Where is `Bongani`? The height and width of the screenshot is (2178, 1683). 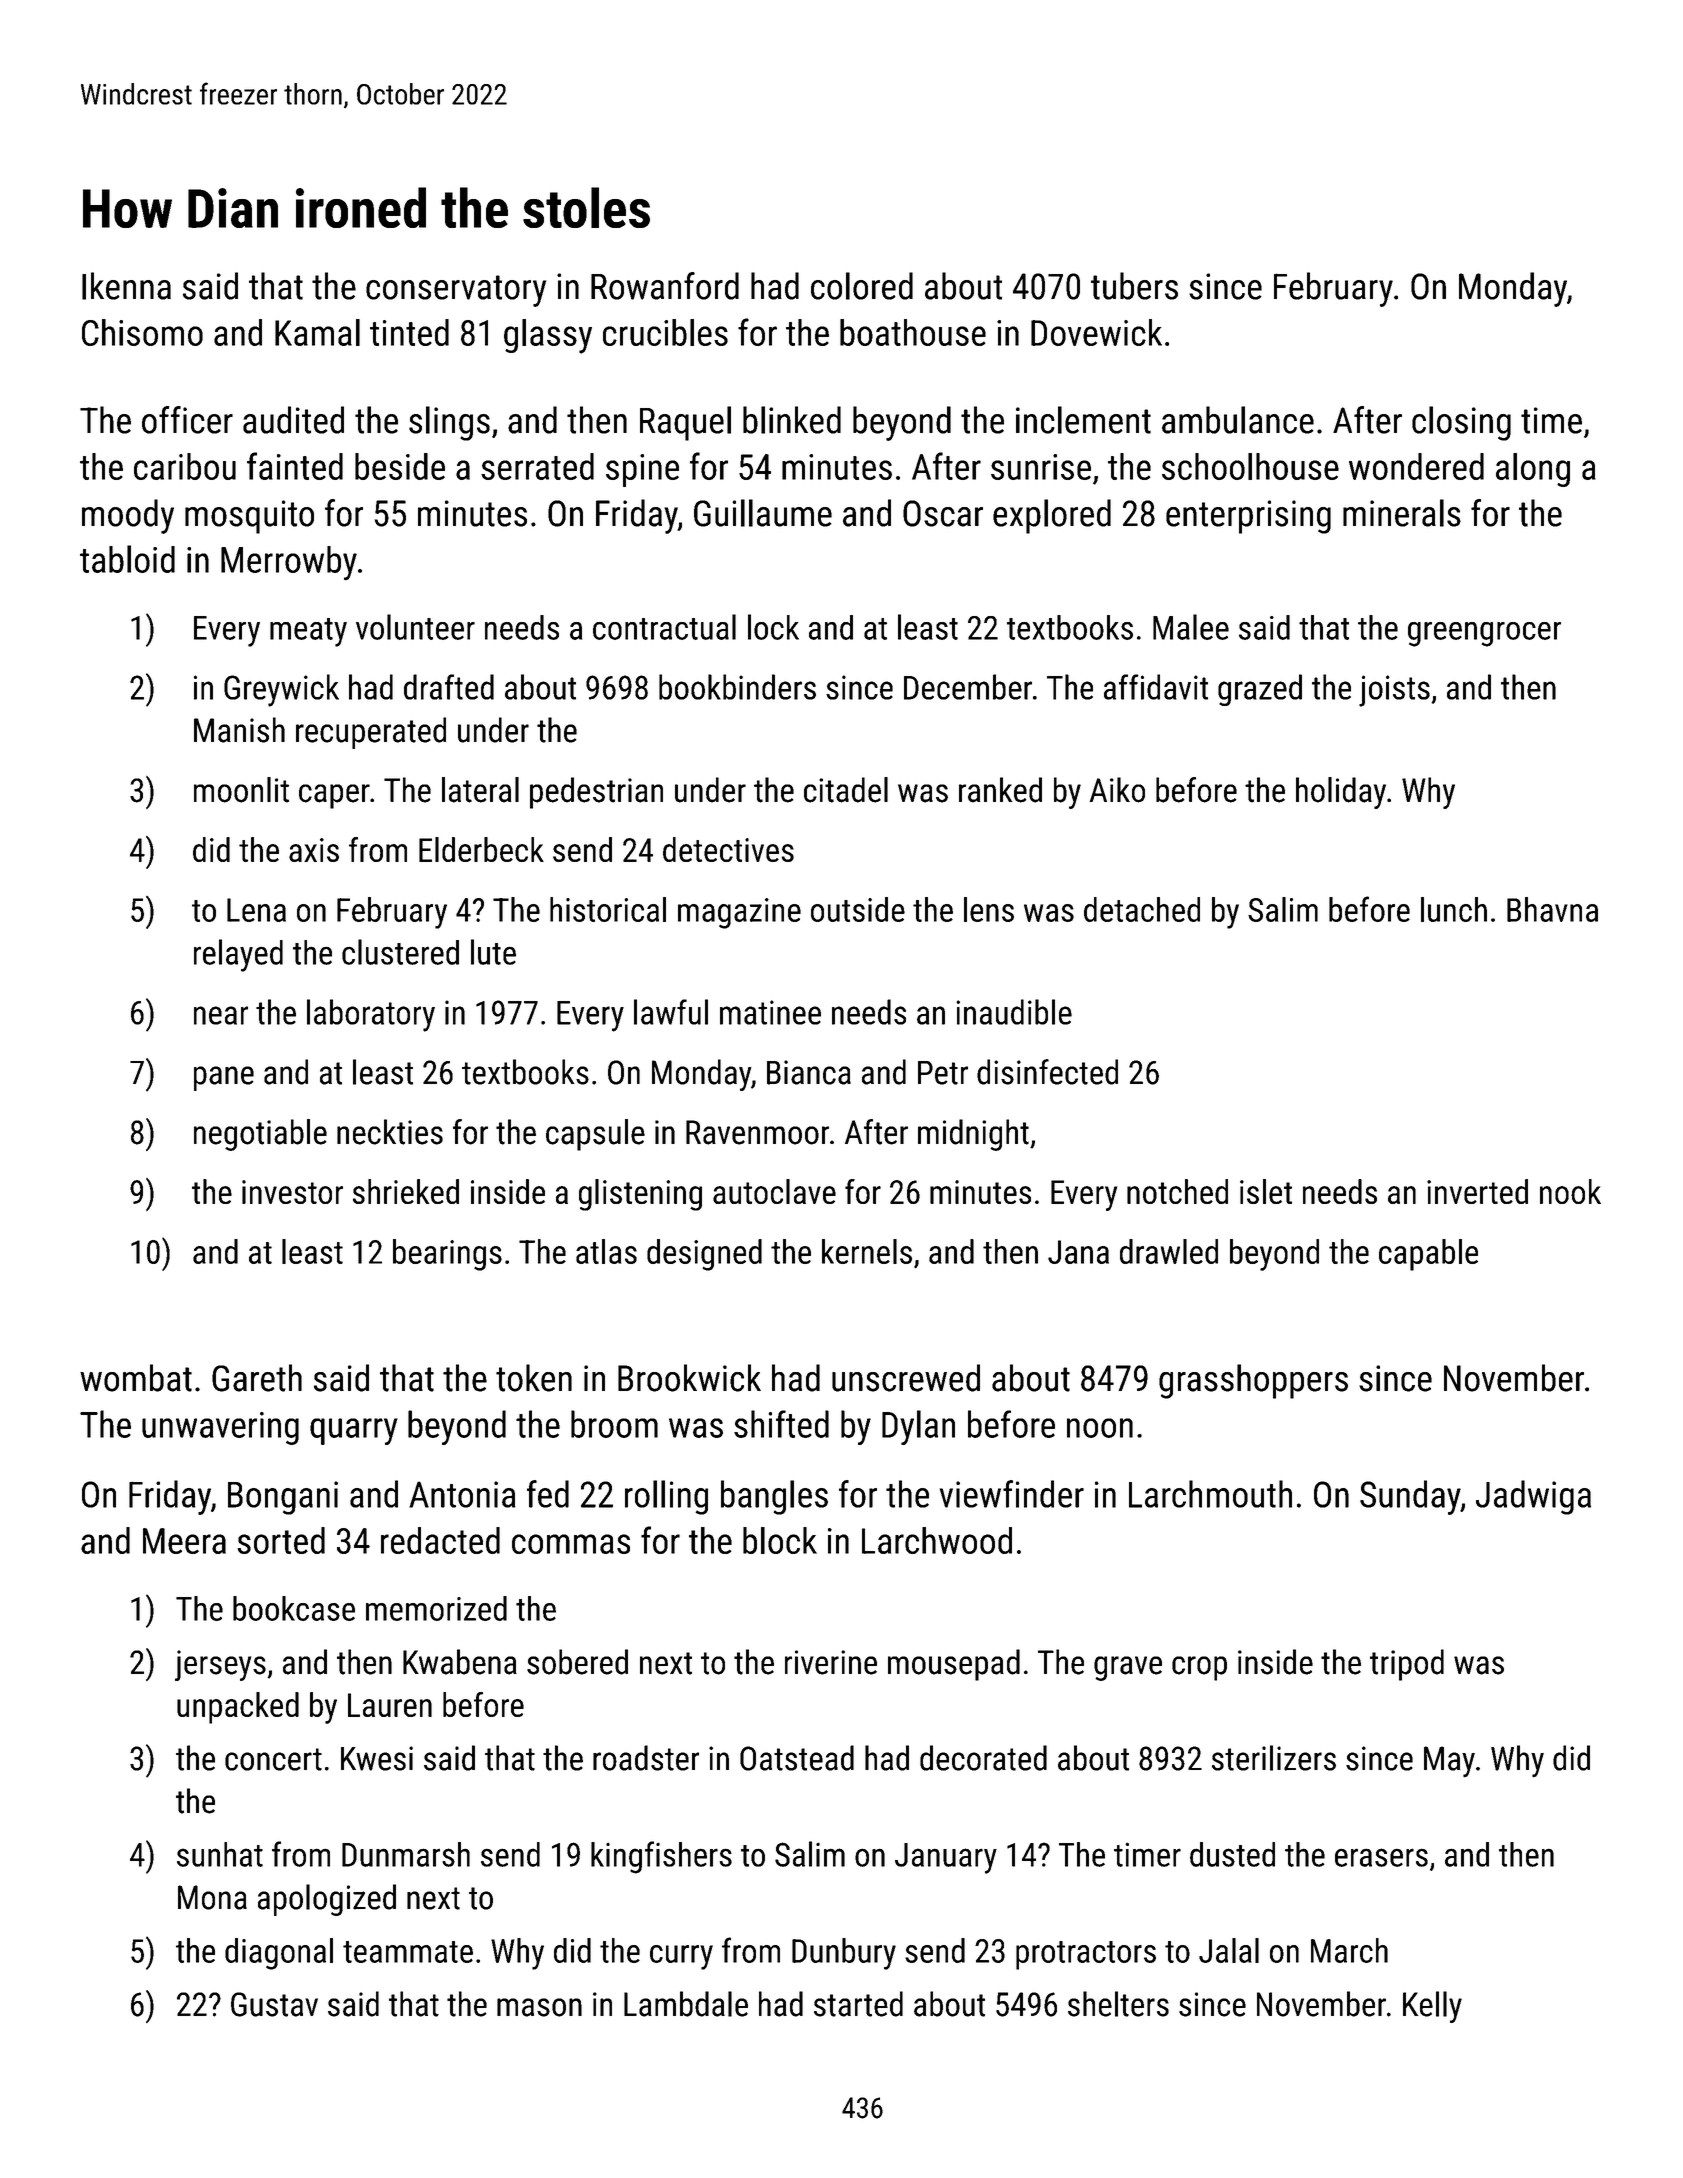
Bongani is located at coordinates (283, 1498).
